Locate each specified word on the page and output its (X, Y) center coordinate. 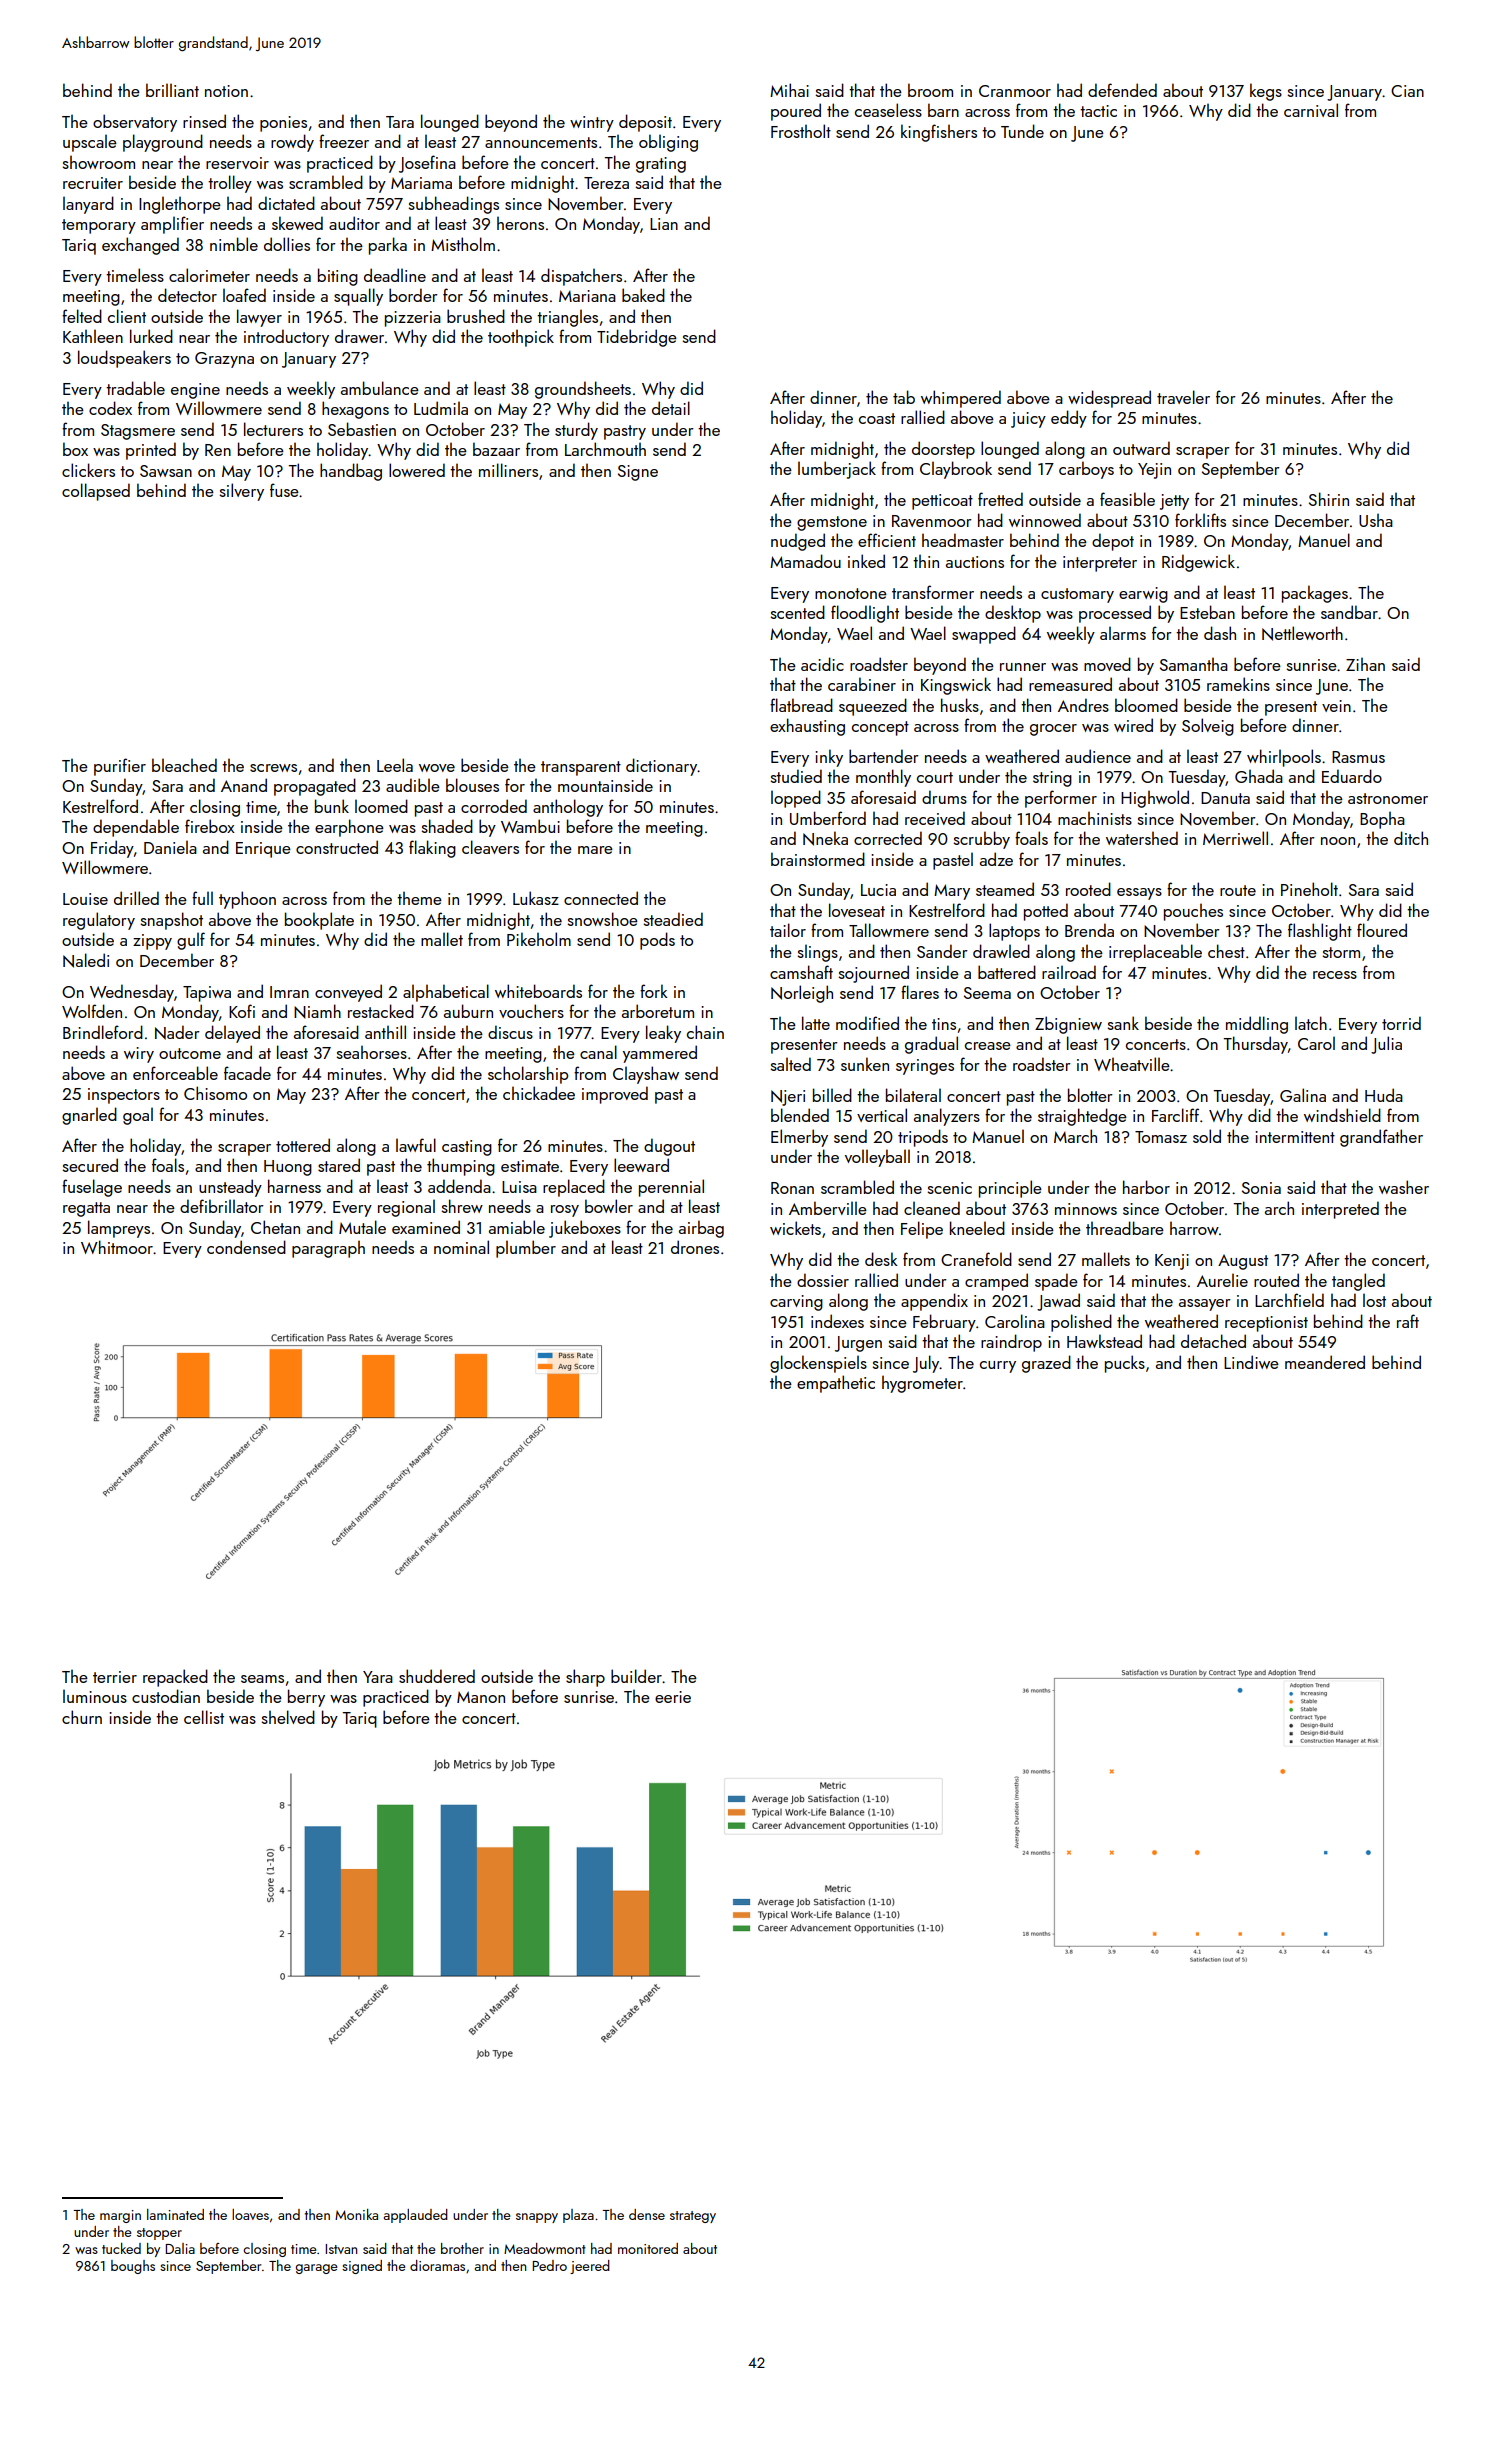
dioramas (437, 2265)
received (935, 818)
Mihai (789, 90)
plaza (578, 2216)
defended (1122, 90)
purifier (120, 767)
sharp (585, 1678)
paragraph (328, 1249)
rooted (1088, 889)
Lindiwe (1251, 1362)
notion (226, 91)
